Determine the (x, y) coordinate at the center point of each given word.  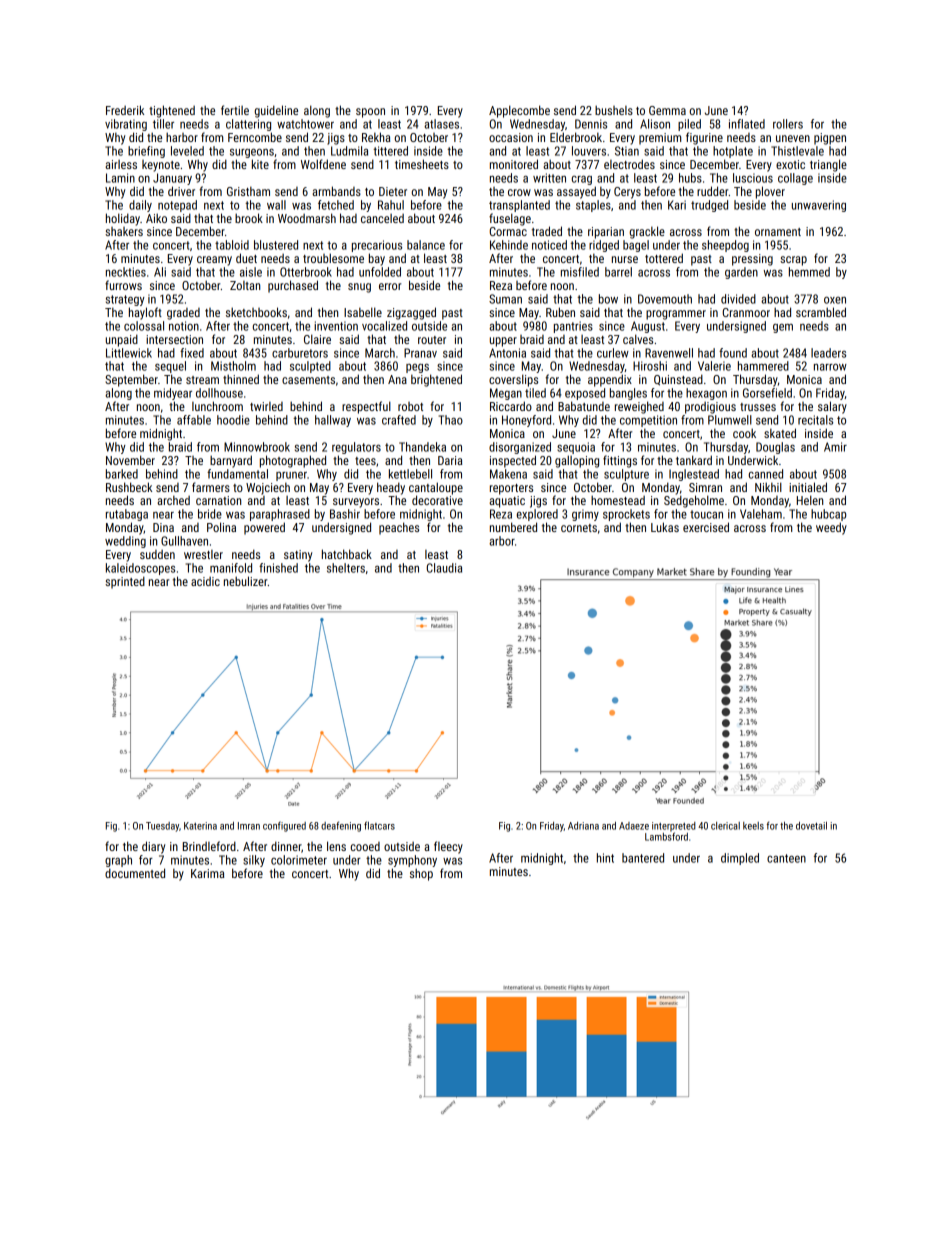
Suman (505, 299)
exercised (706, 527)
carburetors (300, 353)
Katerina (200, 826)
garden (741, 273)
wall (276, 205)
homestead (618, 500)
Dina (163, 527)
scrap (793, 261)
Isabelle (363, 312)
